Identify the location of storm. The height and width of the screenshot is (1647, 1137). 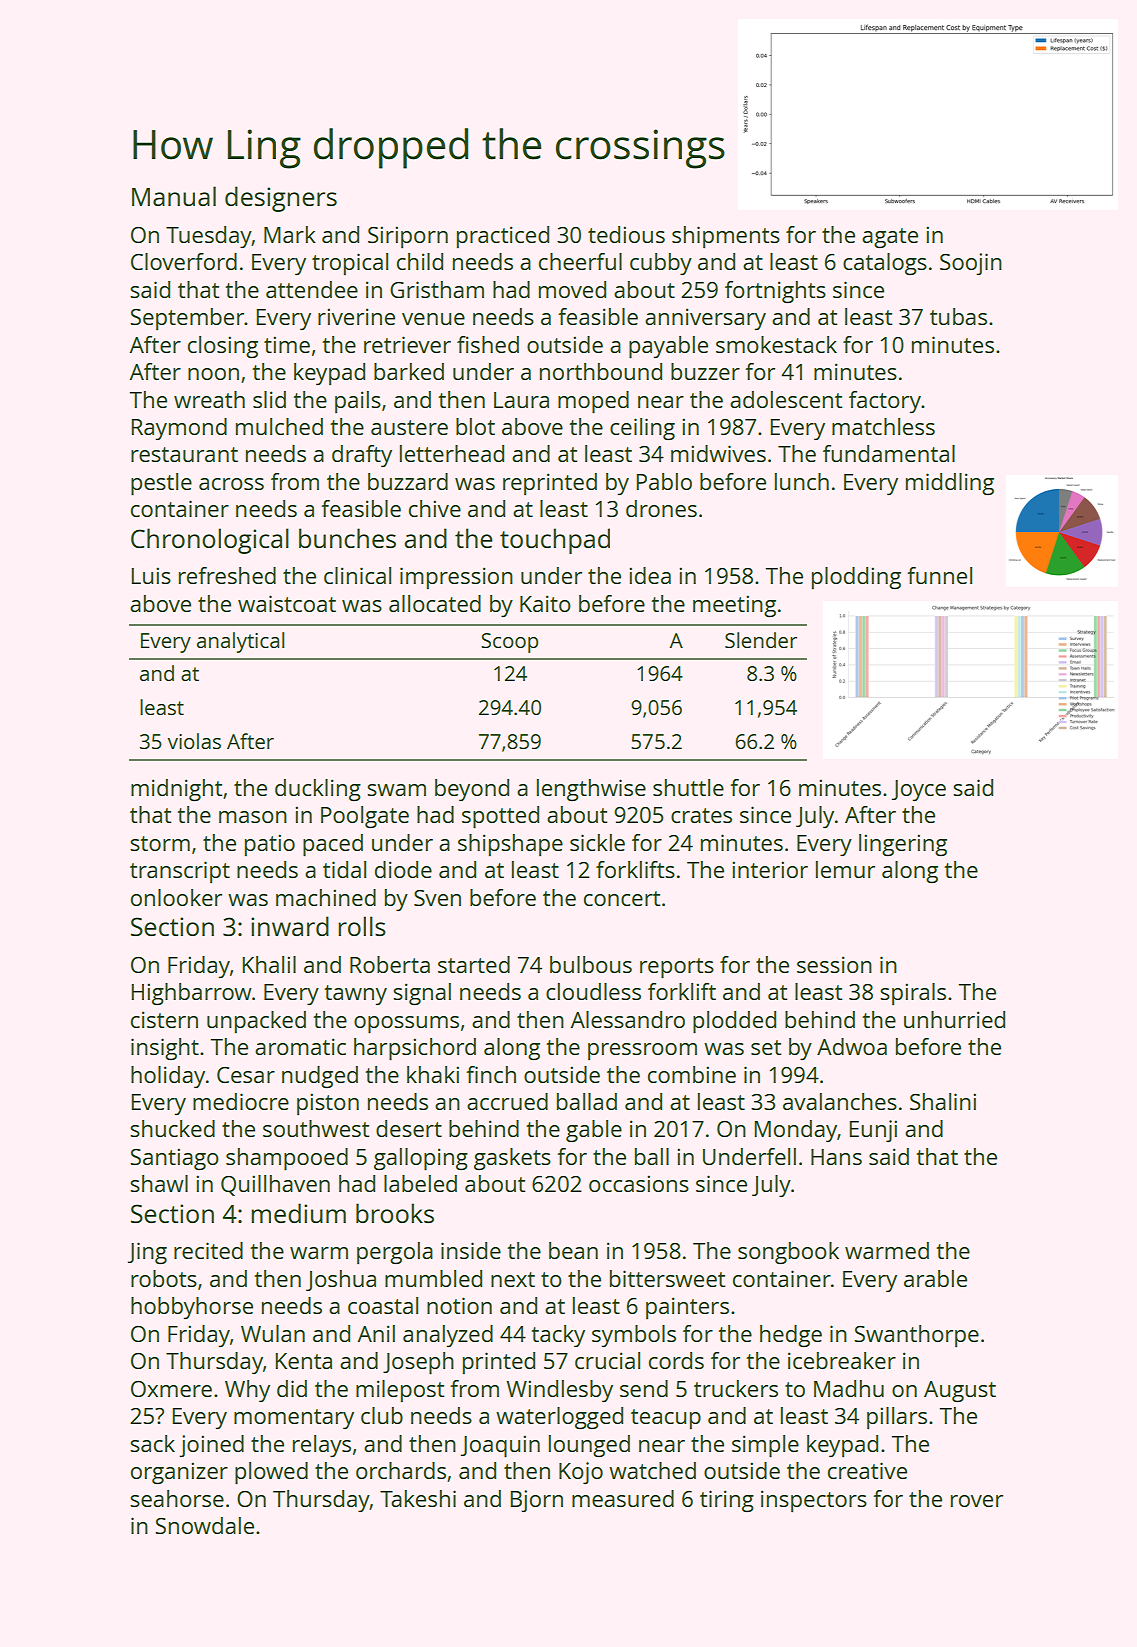
(160, 843).
